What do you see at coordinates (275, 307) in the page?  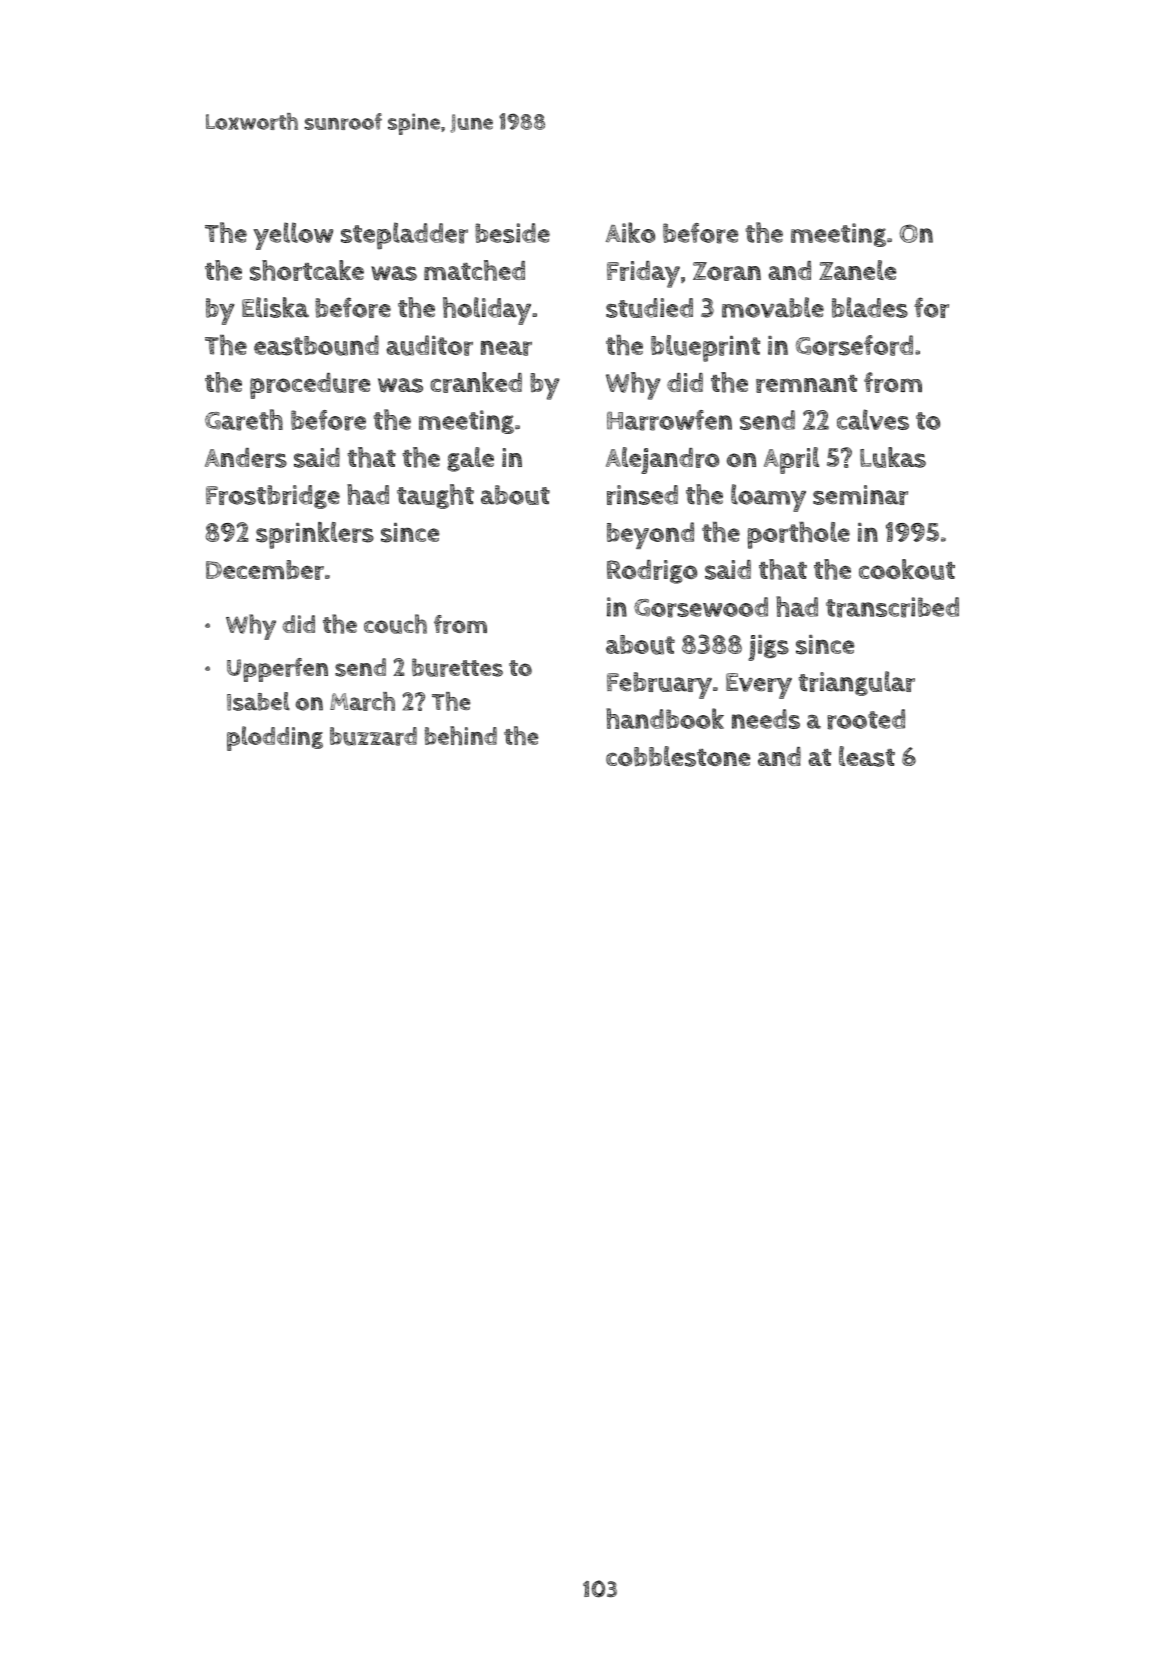 I see `Eliska` at bounding box center [275, 307].
